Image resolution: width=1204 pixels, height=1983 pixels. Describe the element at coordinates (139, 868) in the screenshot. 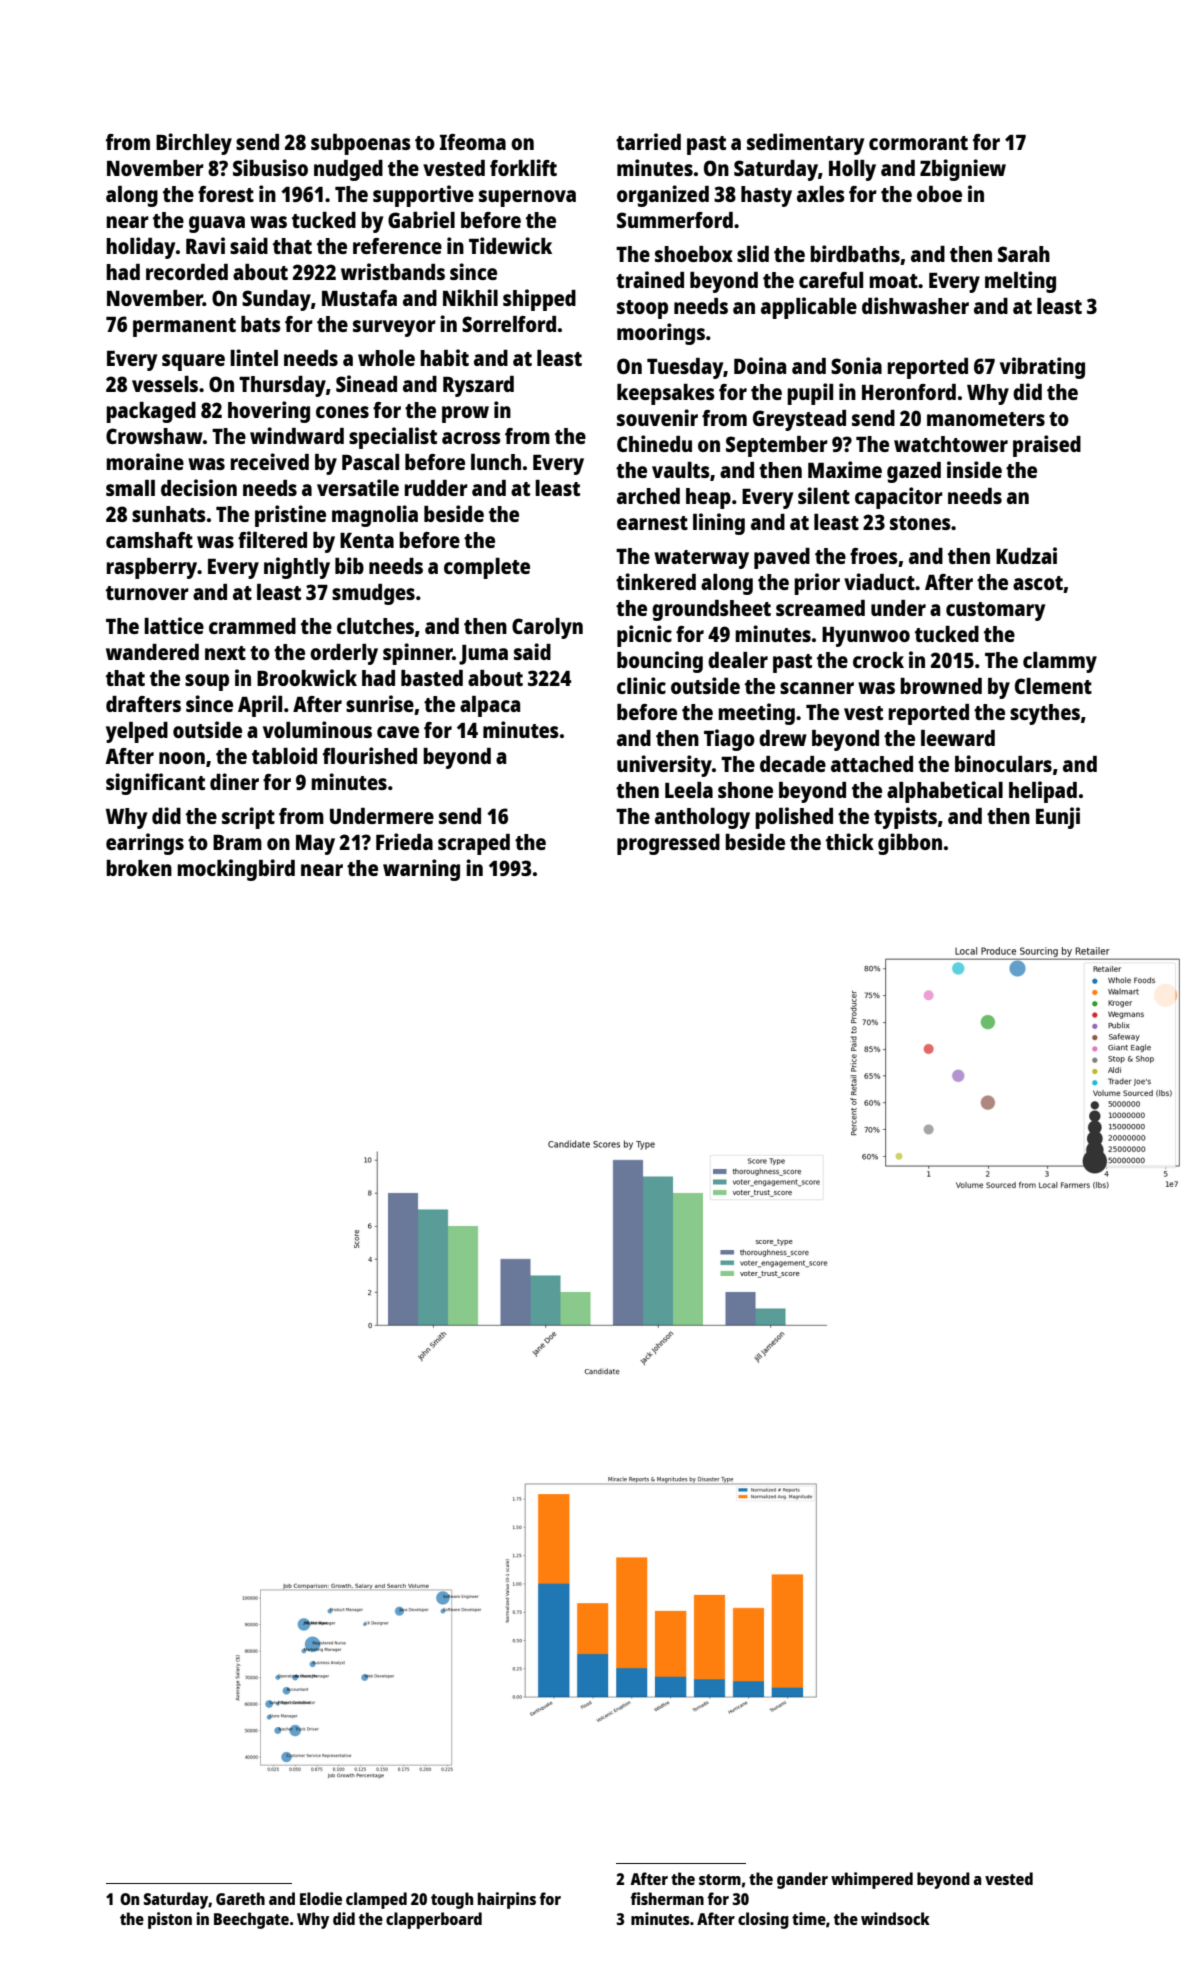

I see `broken` at that location.
